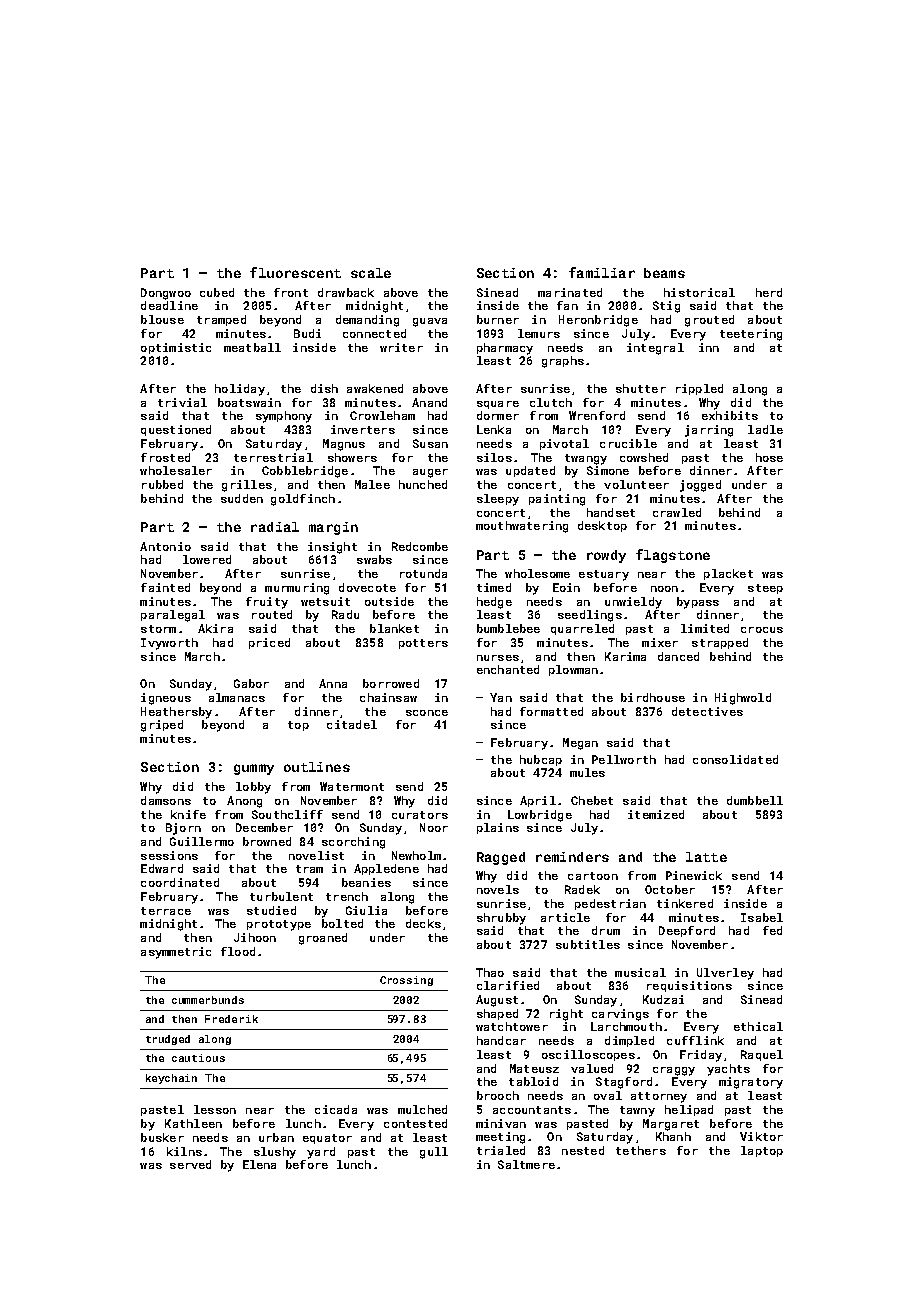  I want to click on blouse, so click(162, 319).
